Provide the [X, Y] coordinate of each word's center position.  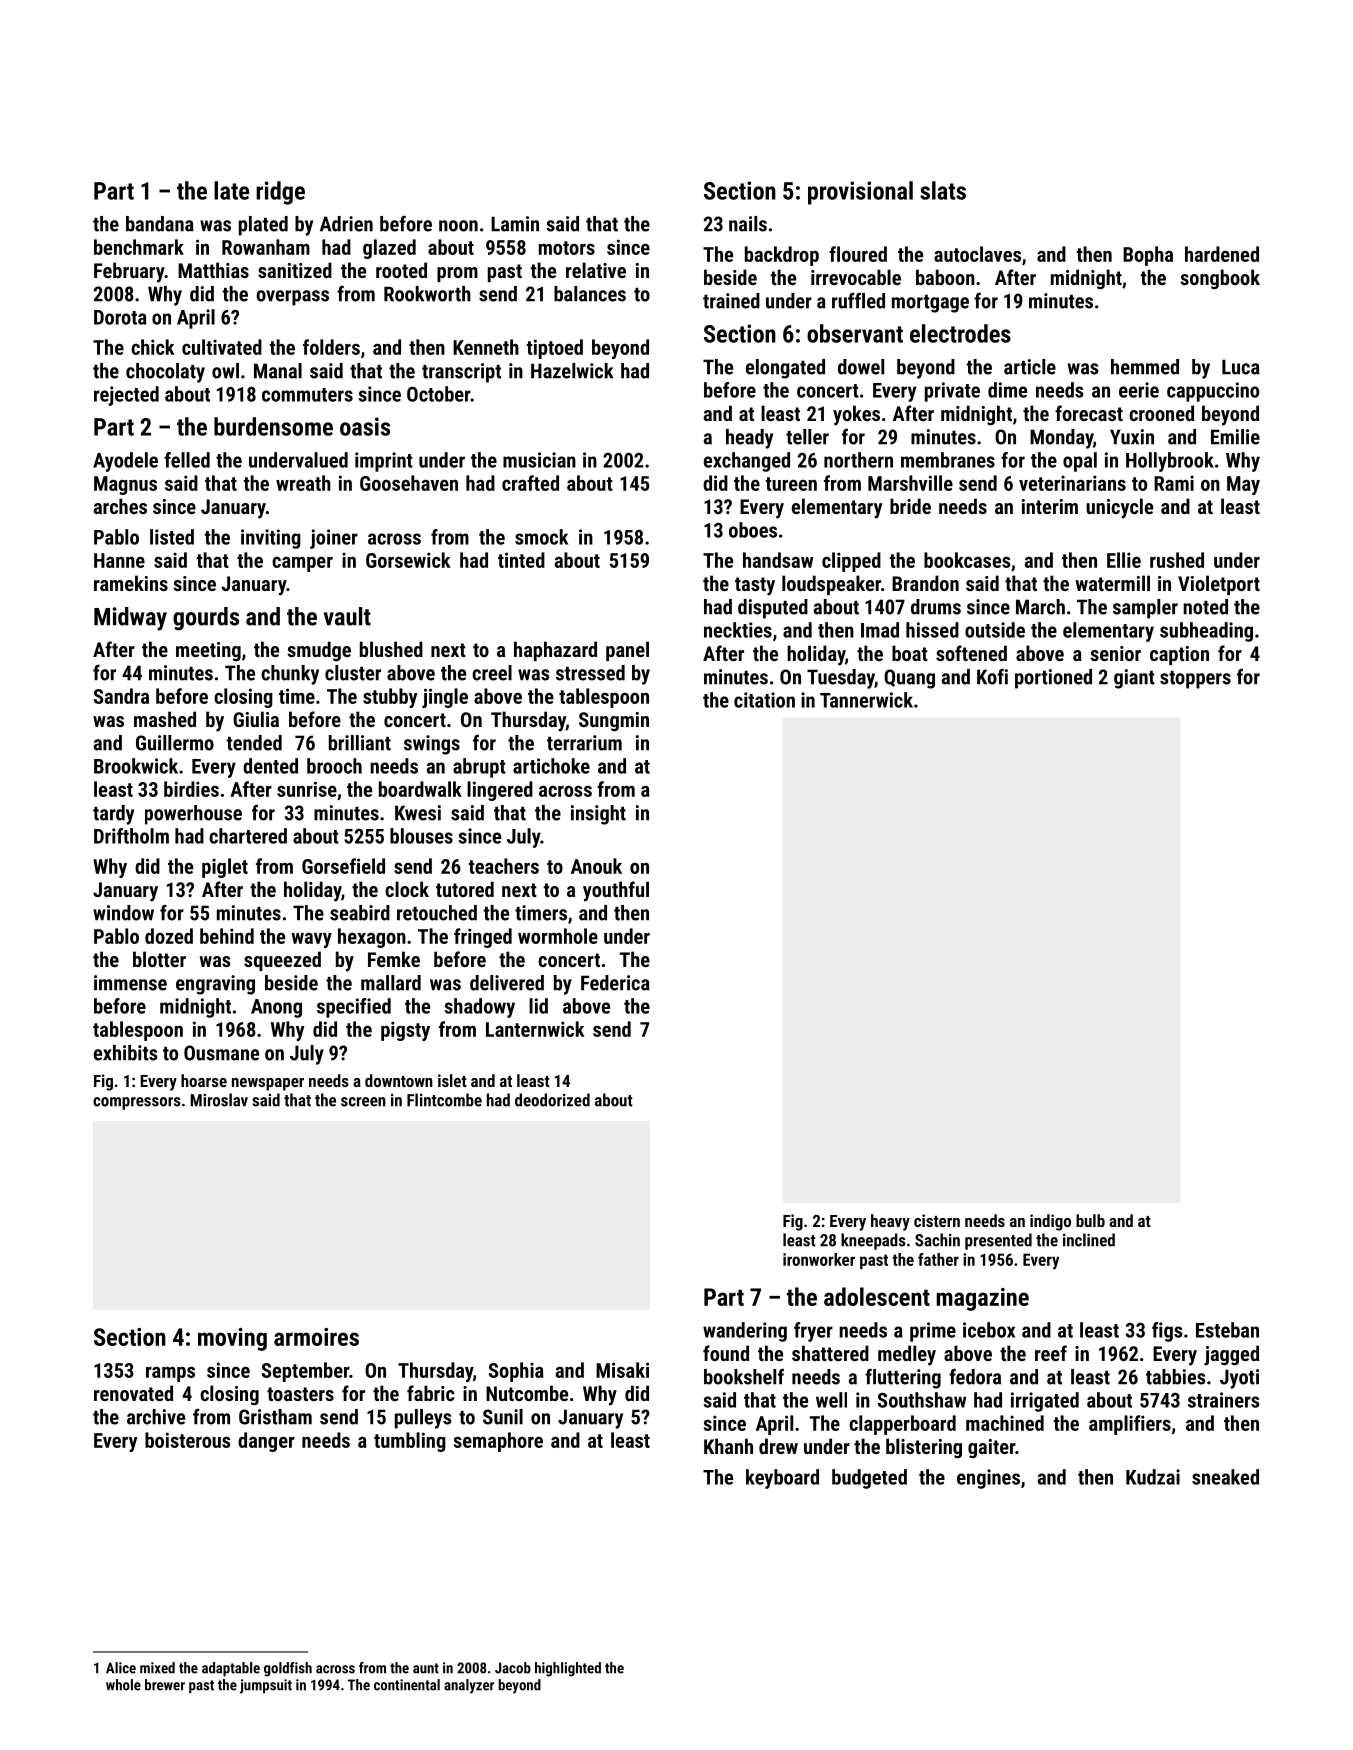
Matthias [213, 270]
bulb [1090, 1220]
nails [748, 224]
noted [1205, 607]
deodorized [552, 1100]
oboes [753, 530]
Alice [121, 1668]
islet [452, 1080]
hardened [1222, 254]
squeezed [282, 961]
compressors [137, 1103]
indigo [1050, 1222]
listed [172, 537]
